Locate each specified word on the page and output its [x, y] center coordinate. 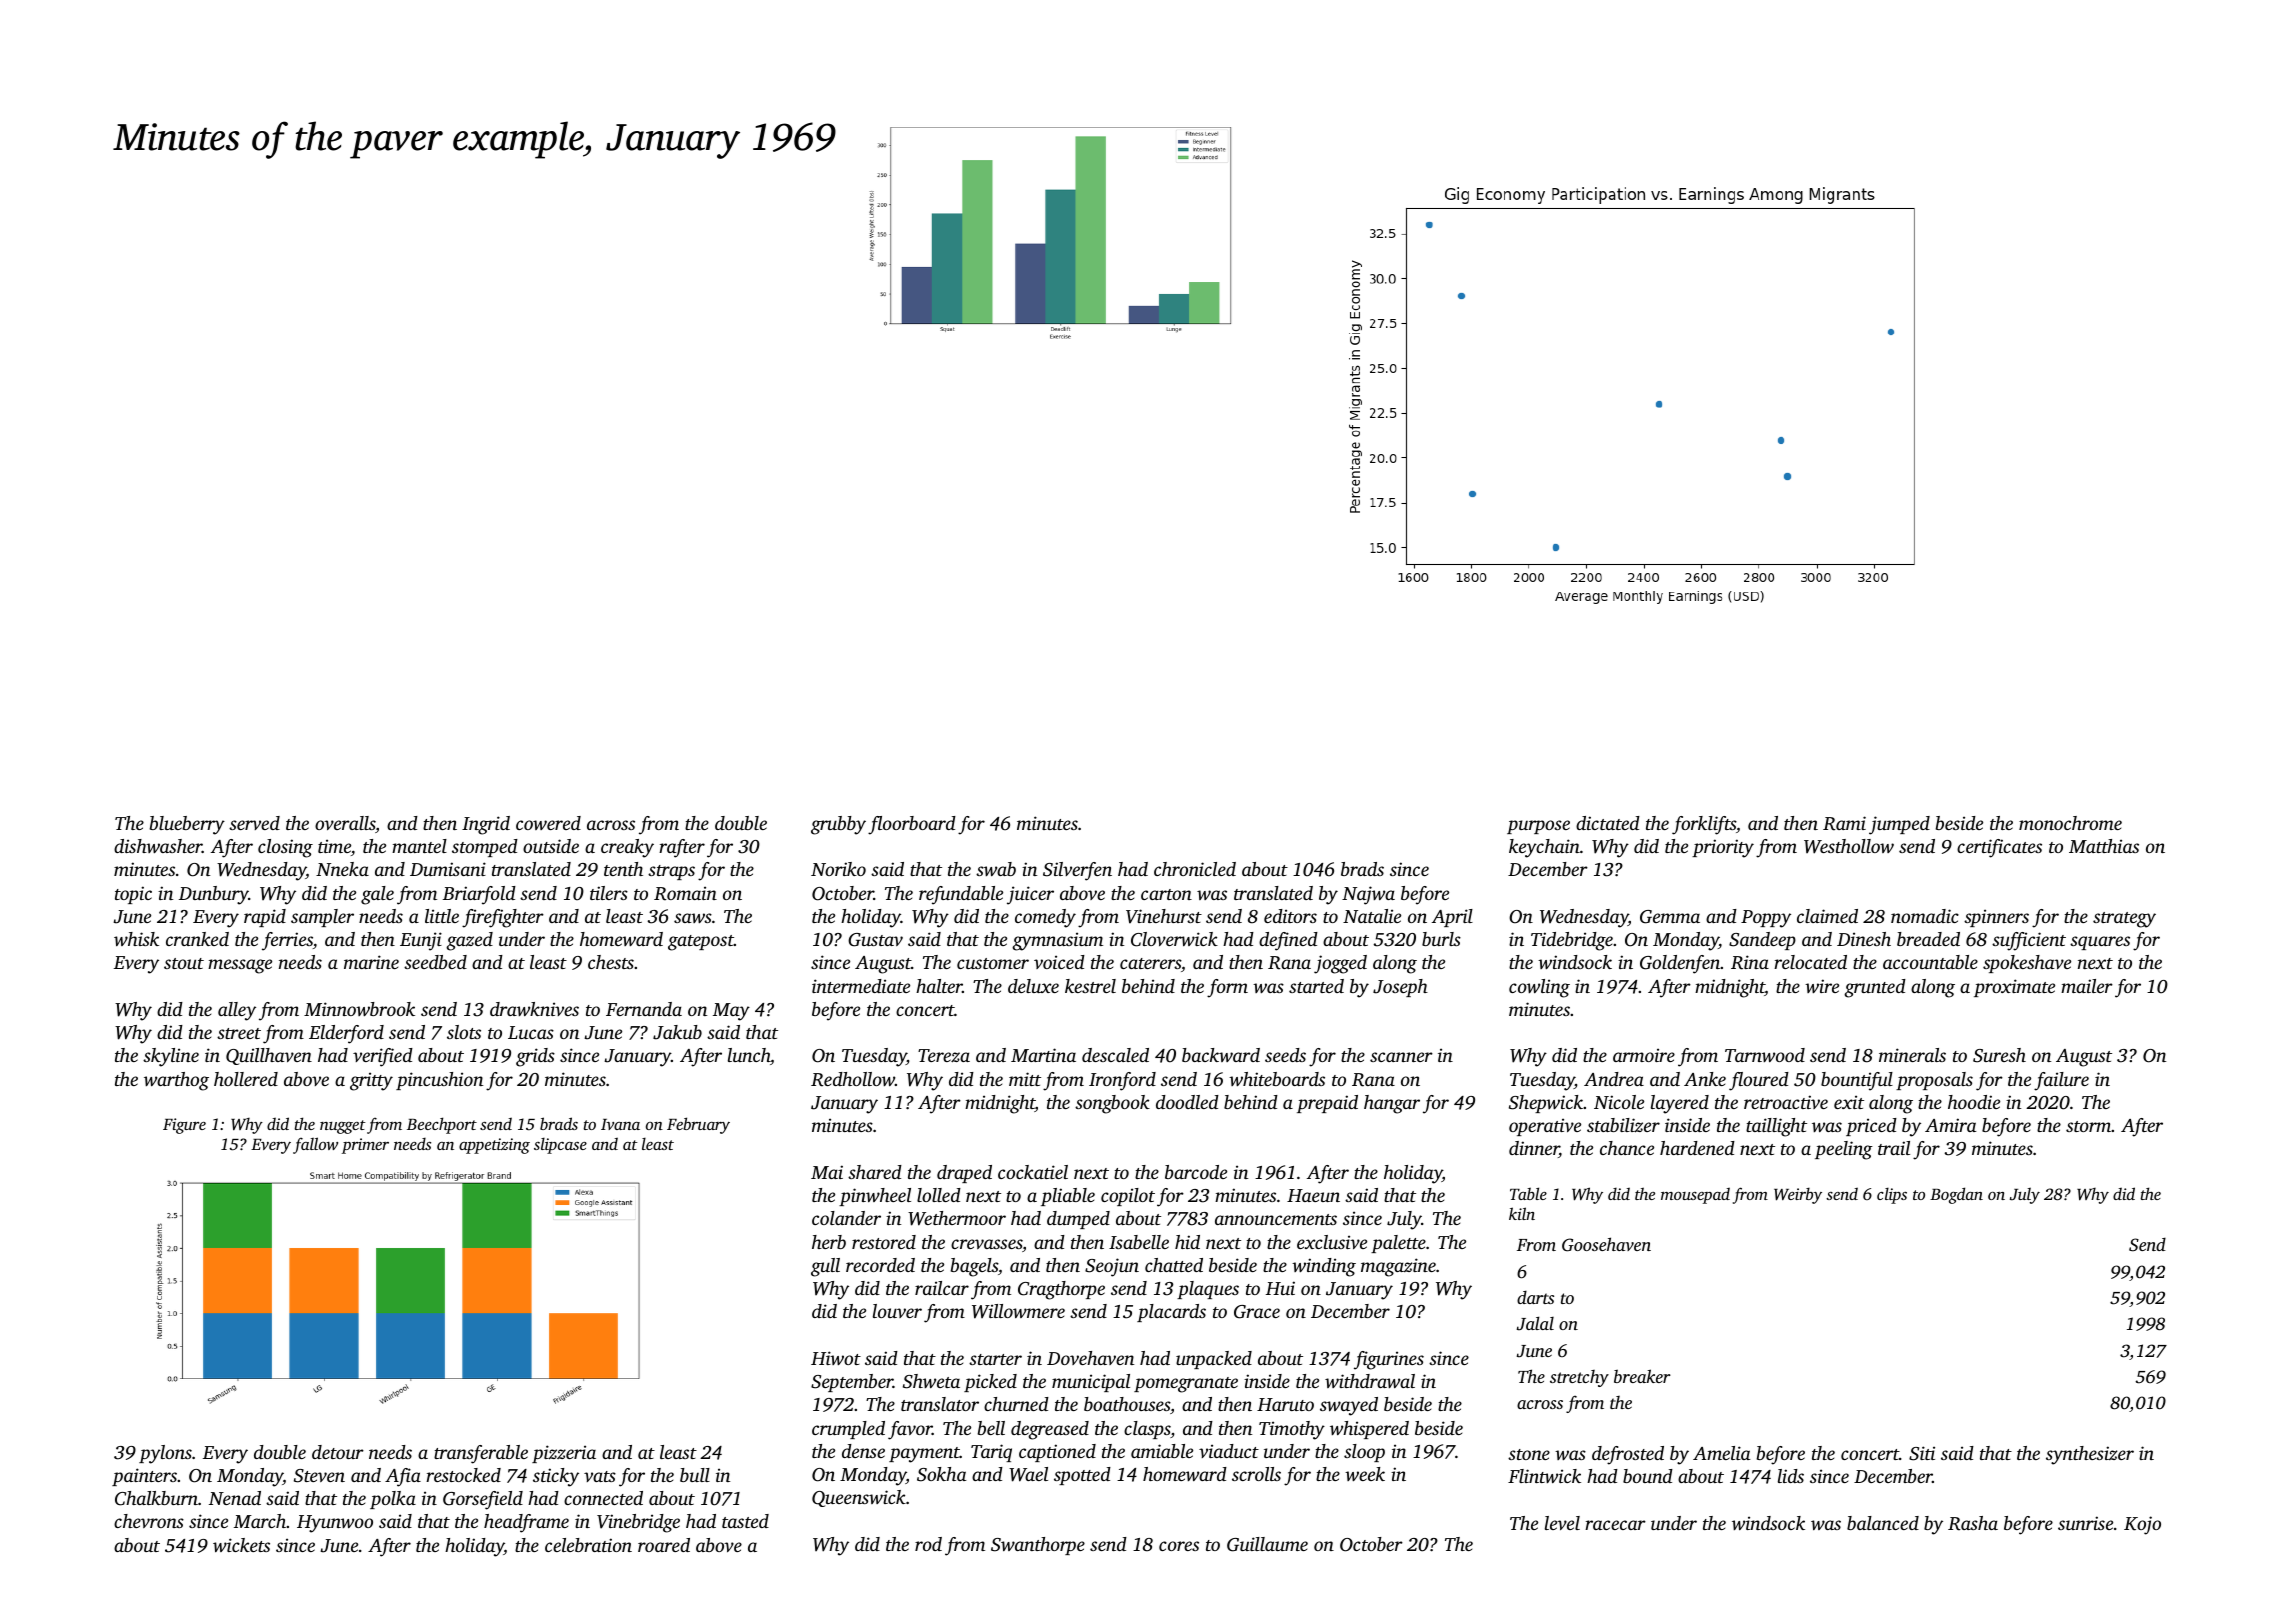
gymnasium [1057, 941]
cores [1179, 1546]
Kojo [2142, 1525]
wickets [241, 1545]
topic [133, 895]
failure [2061, 1081]
